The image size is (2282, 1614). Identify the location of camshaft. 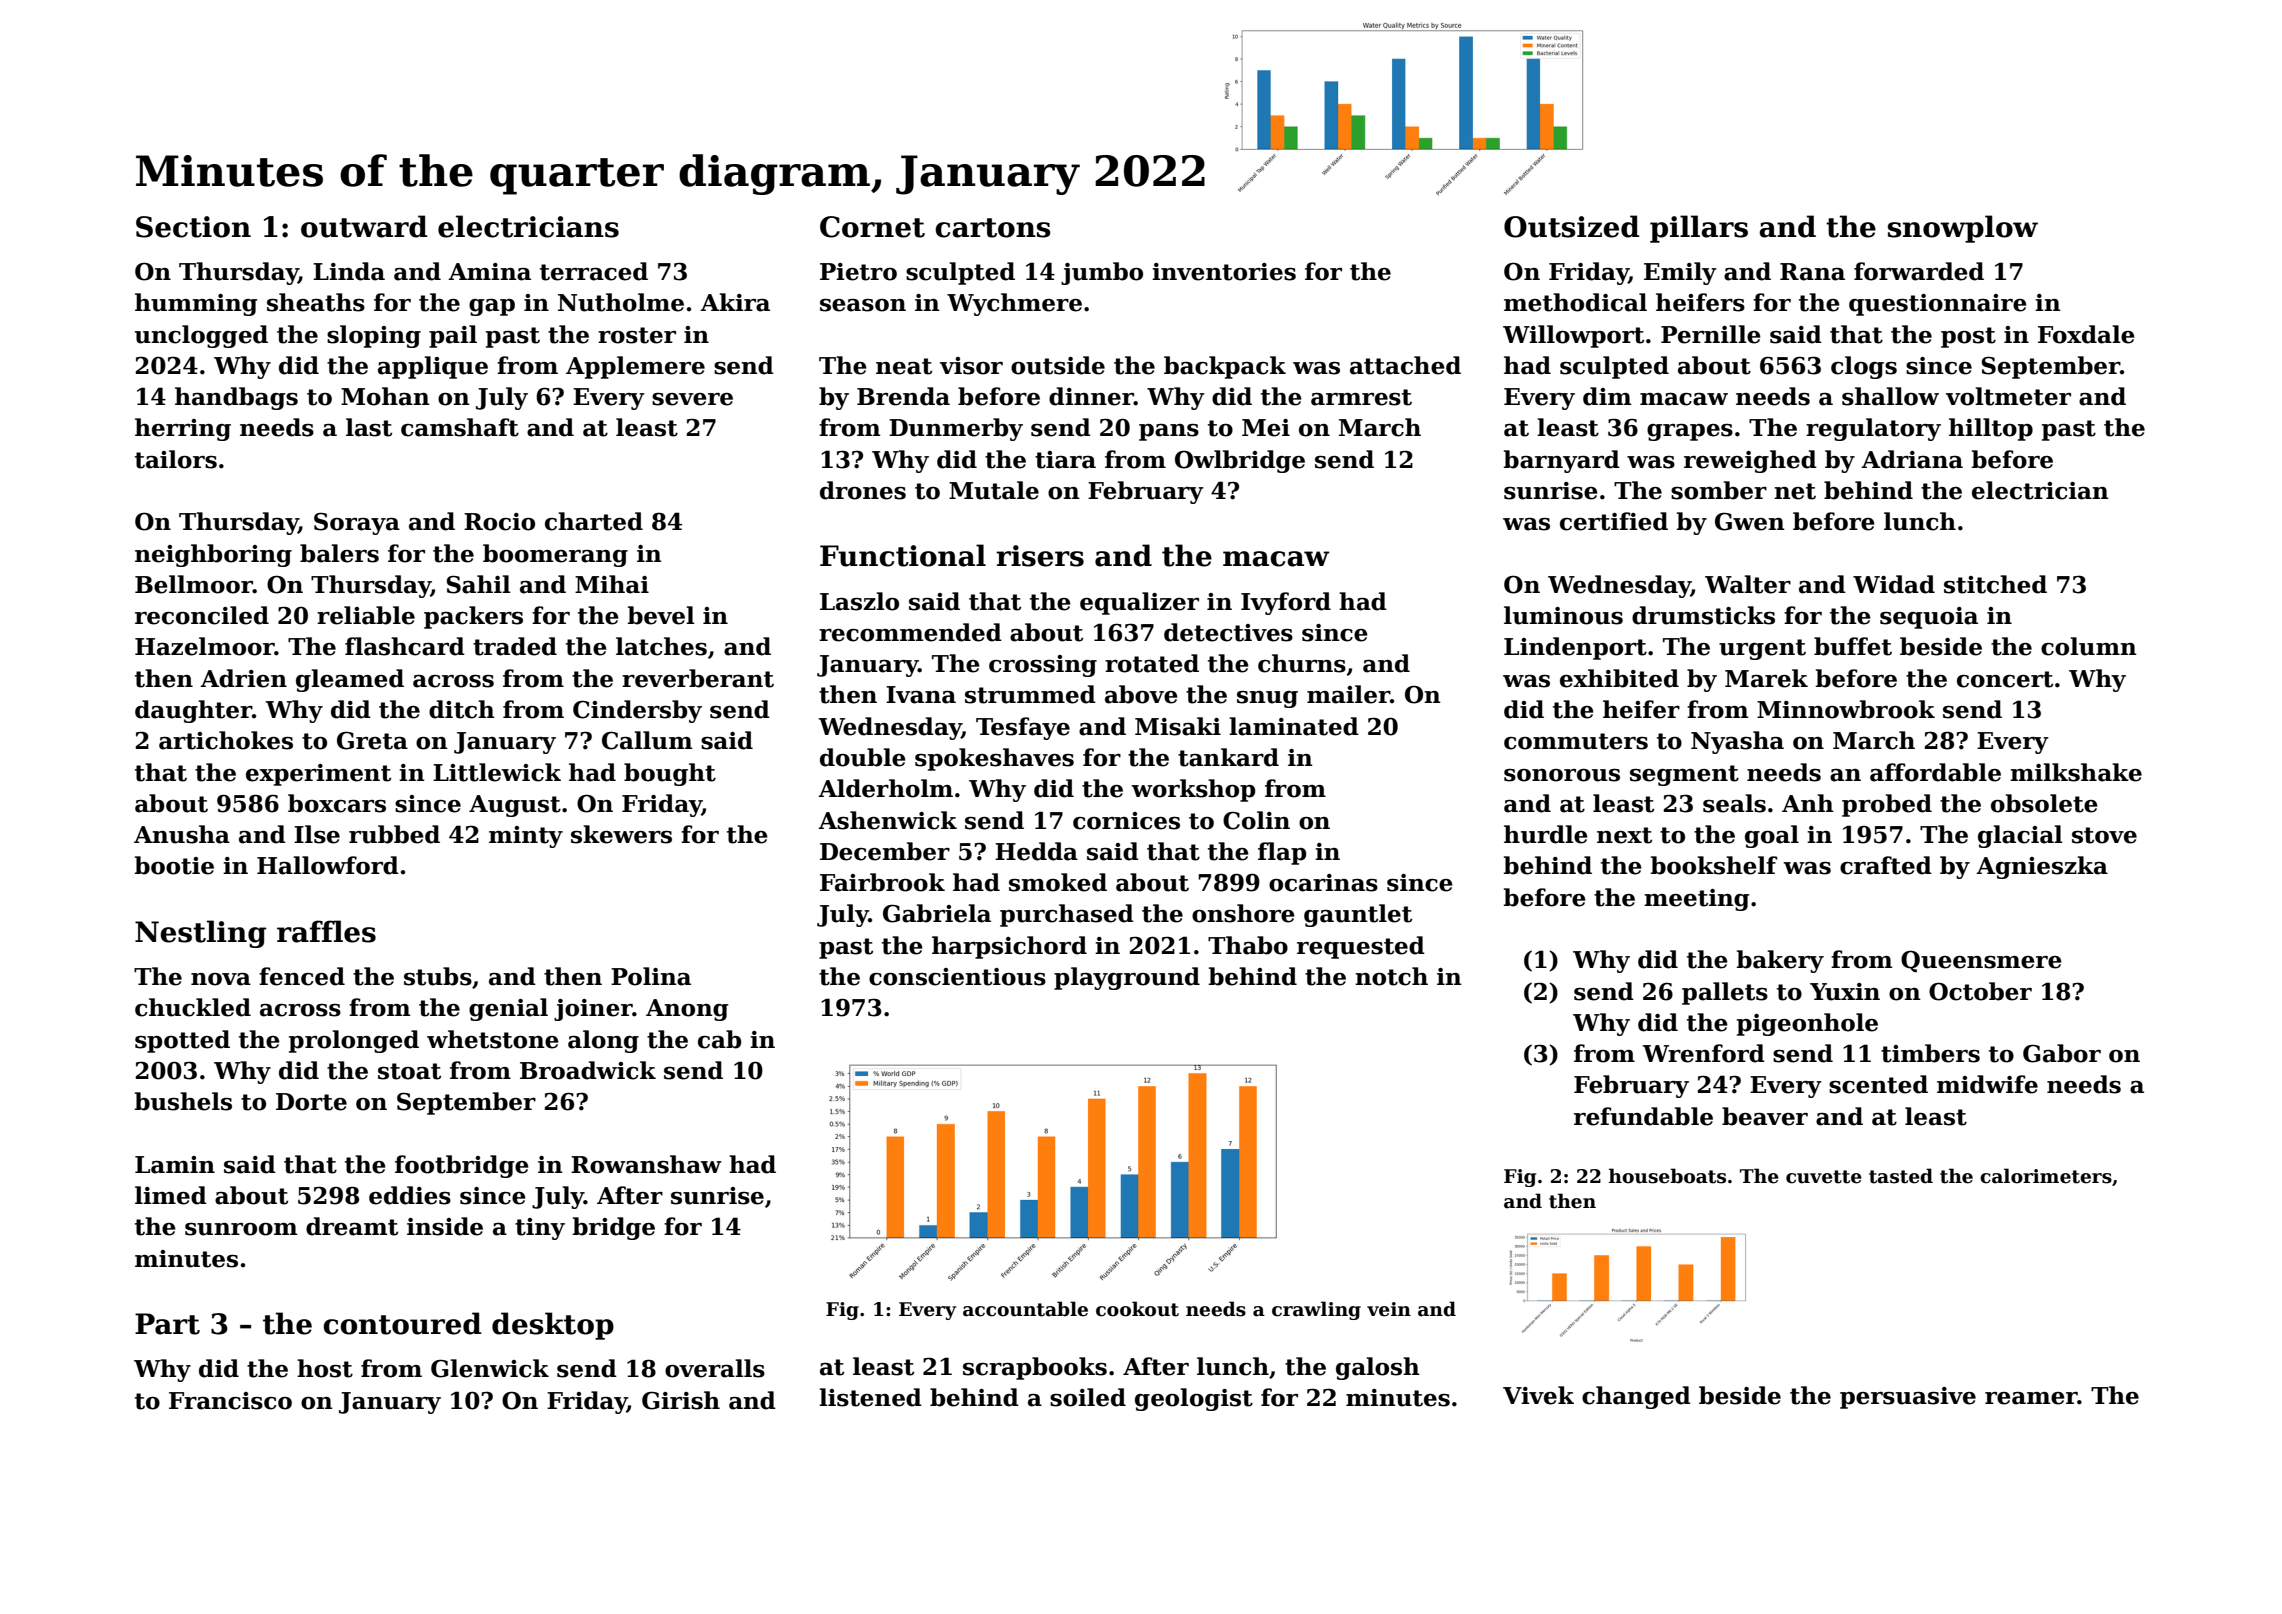
(460, 427).
